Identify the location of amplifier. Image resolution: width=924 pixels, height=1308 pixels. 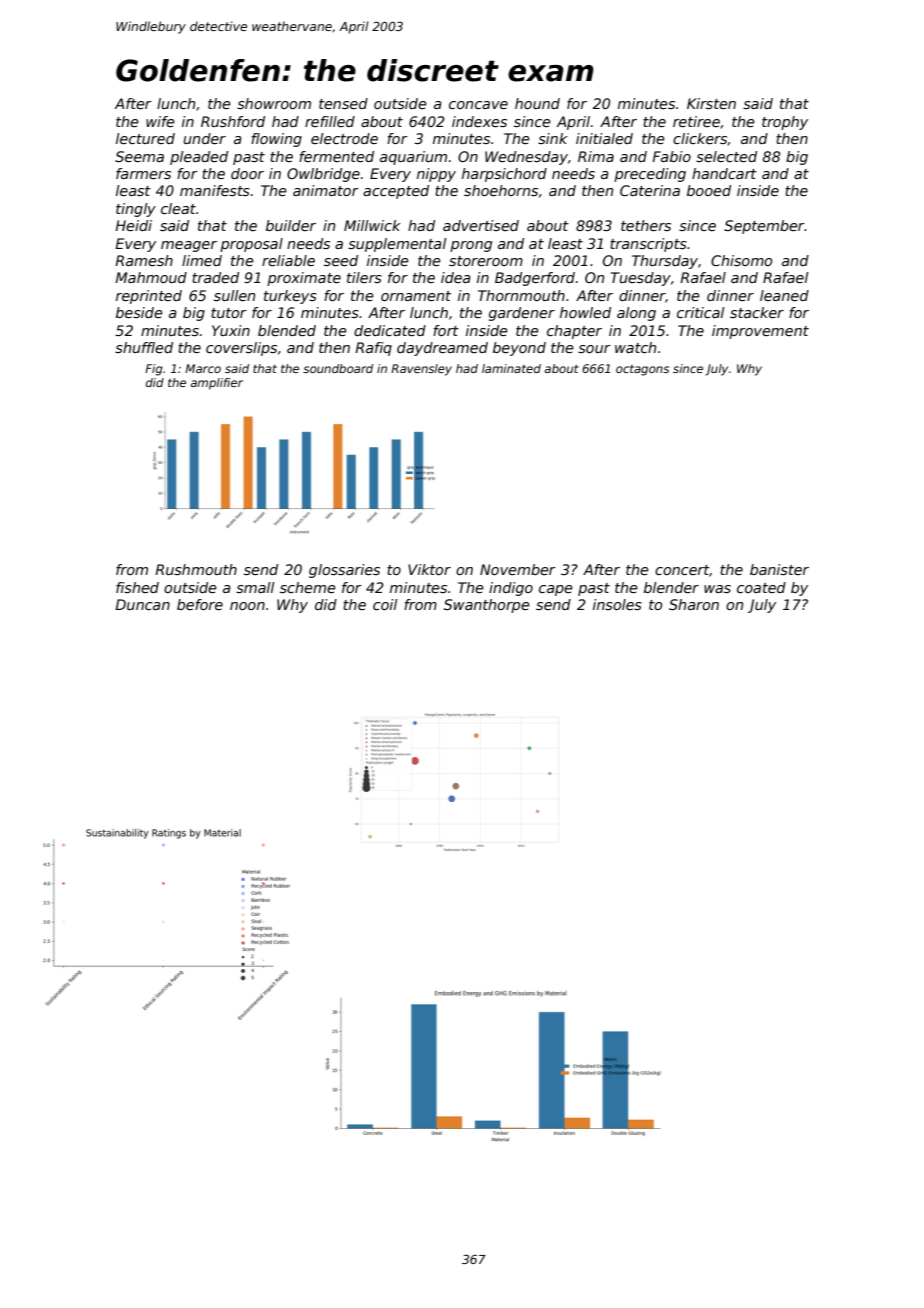
(216, 384).
